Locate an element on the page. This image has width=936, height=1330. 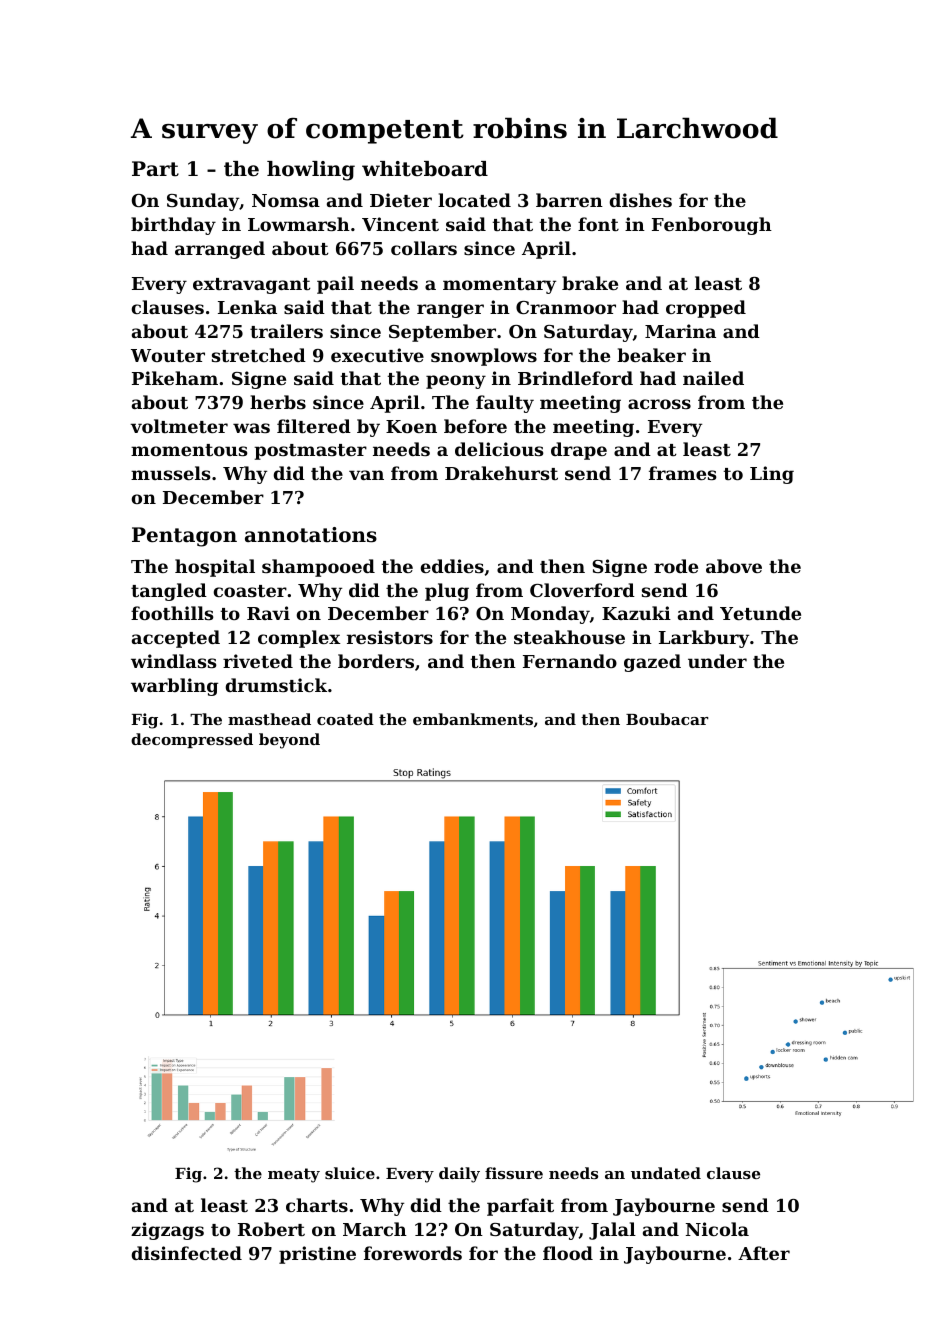
van is located at coordinates (366, 475).
